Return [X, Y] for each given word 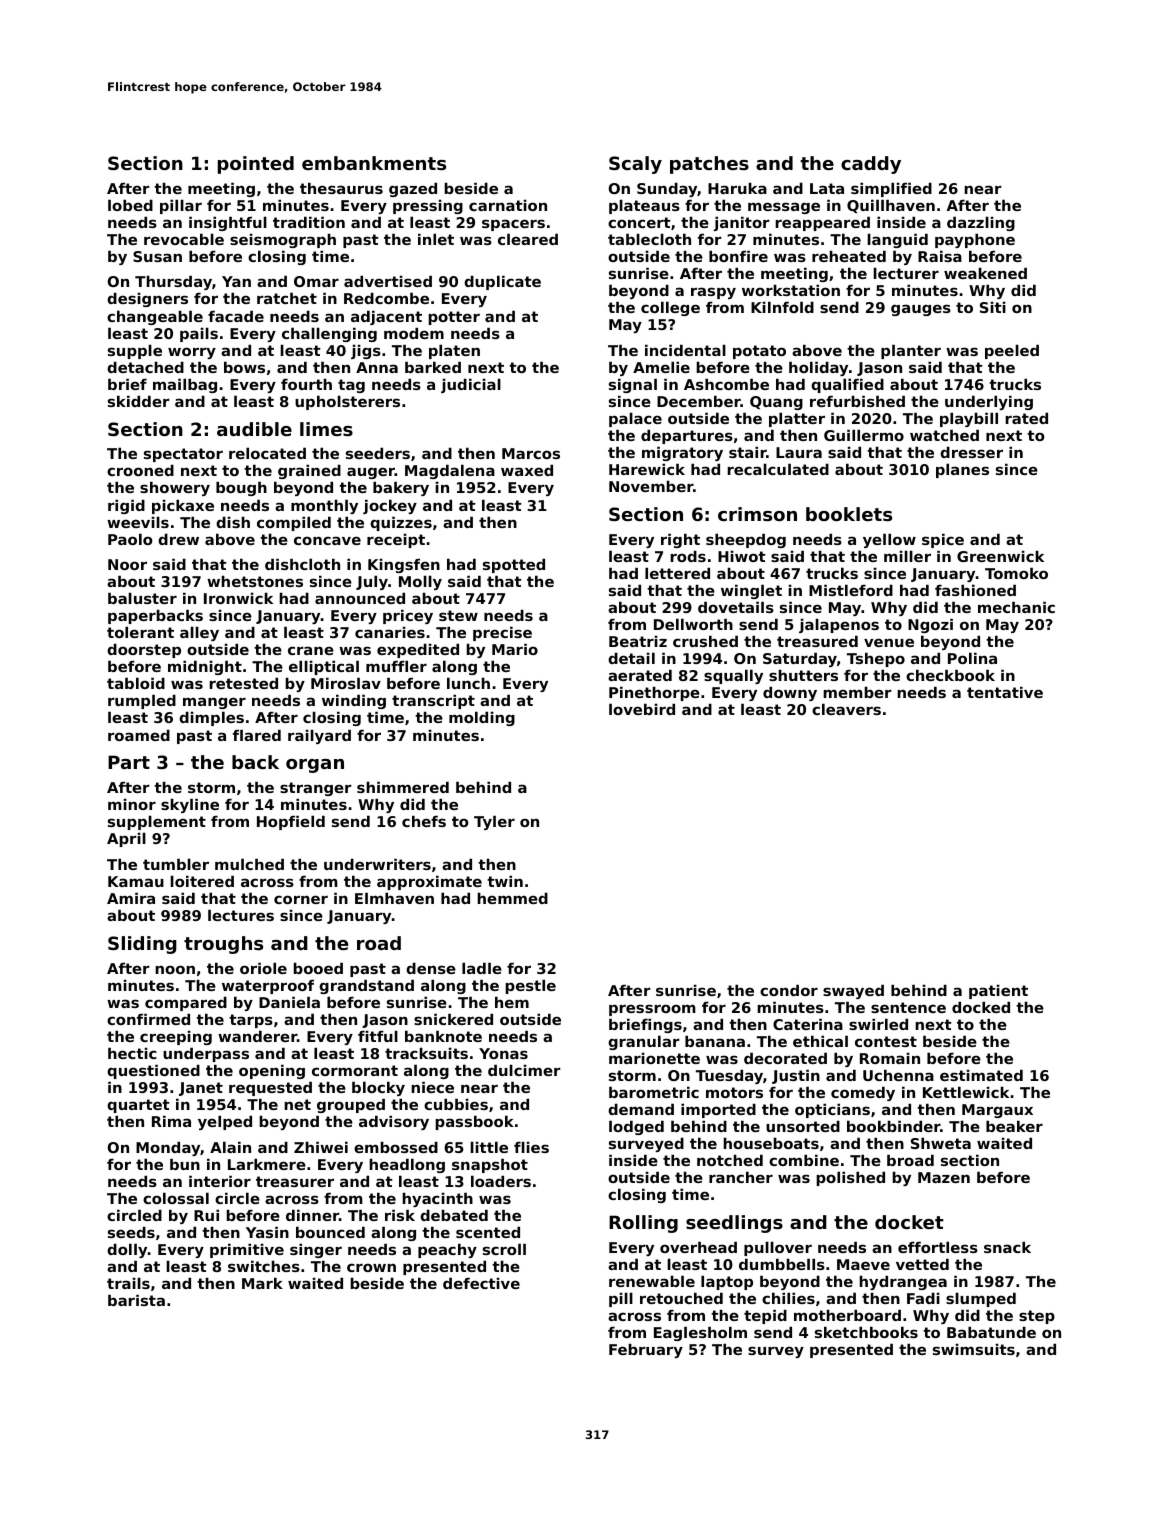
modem [414, 333]
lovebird [642, 709]
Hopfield [291, 822]
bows [244, 367]
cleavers [846, 709]
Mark [262, 1283]
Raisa [940, 256]
